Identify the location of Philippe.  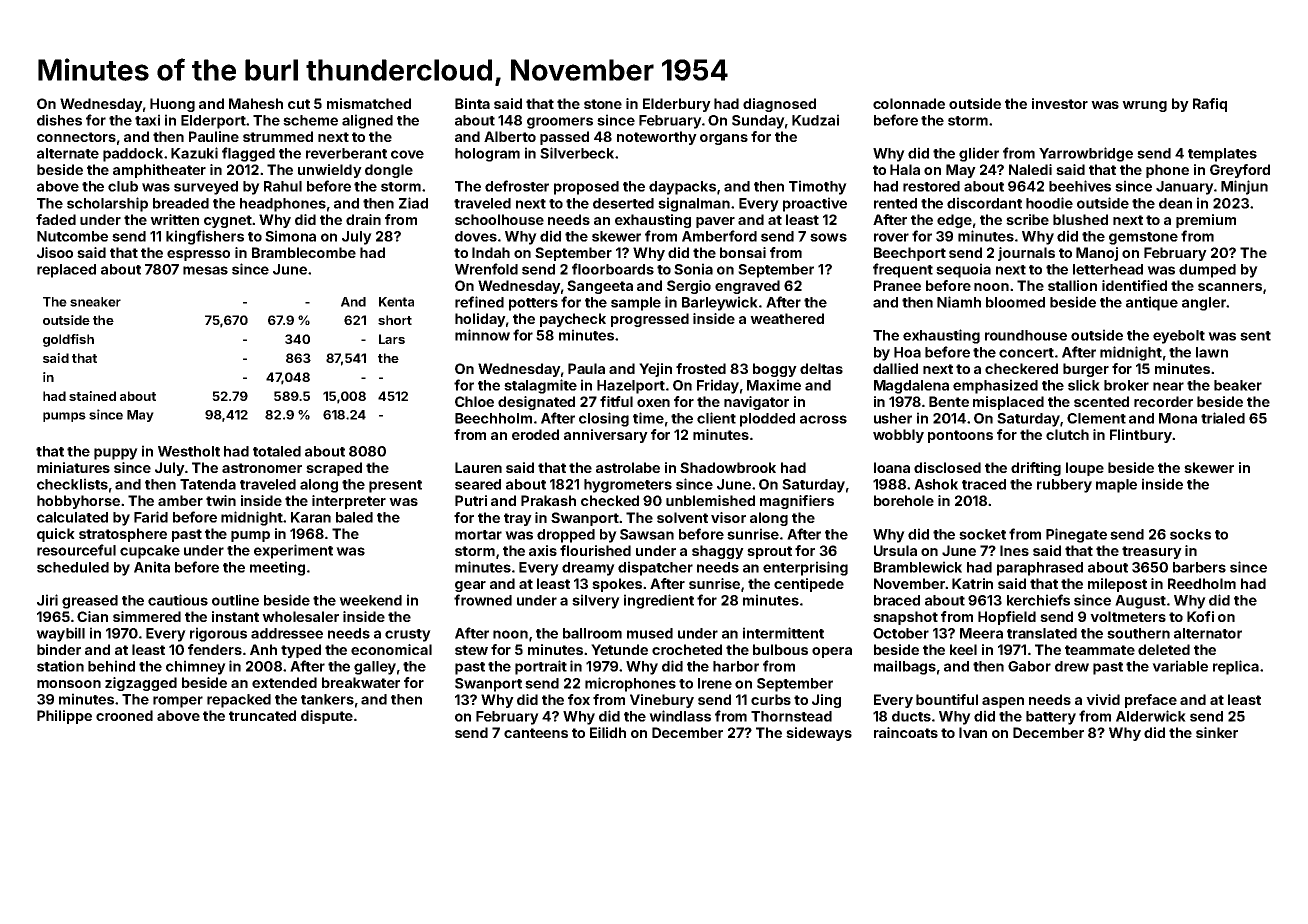
(64, 717).
